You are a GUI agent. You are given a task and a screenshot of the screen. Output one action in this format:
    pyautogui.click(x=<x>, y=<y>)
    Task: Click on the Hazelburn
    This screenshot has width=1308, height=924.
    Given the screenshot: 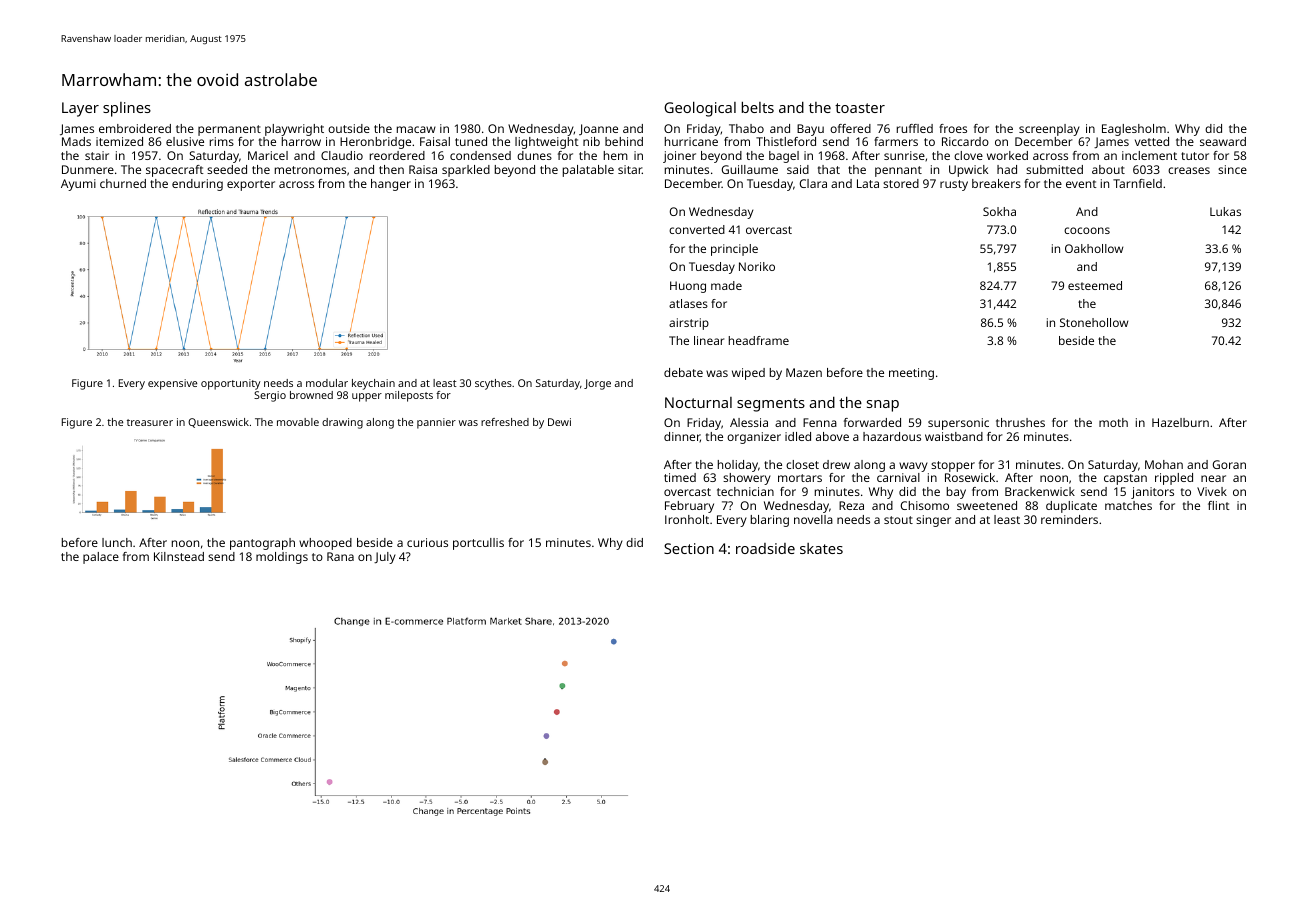 What is the action you would take?
    pyautogui.click(x=1180, y=422)
